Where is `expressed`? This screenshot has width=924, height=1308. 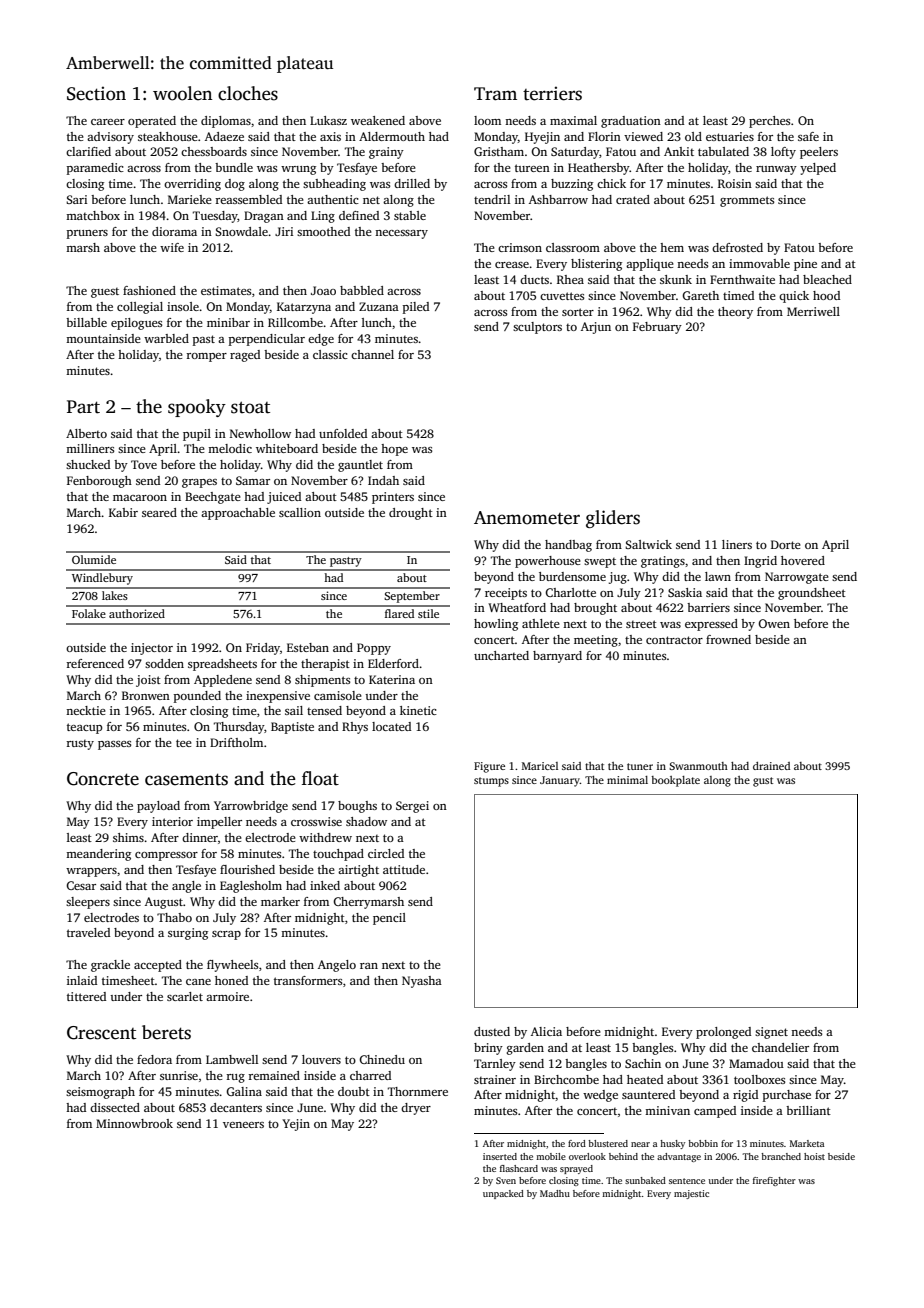 expressed is located at coordinates (711, 625).
